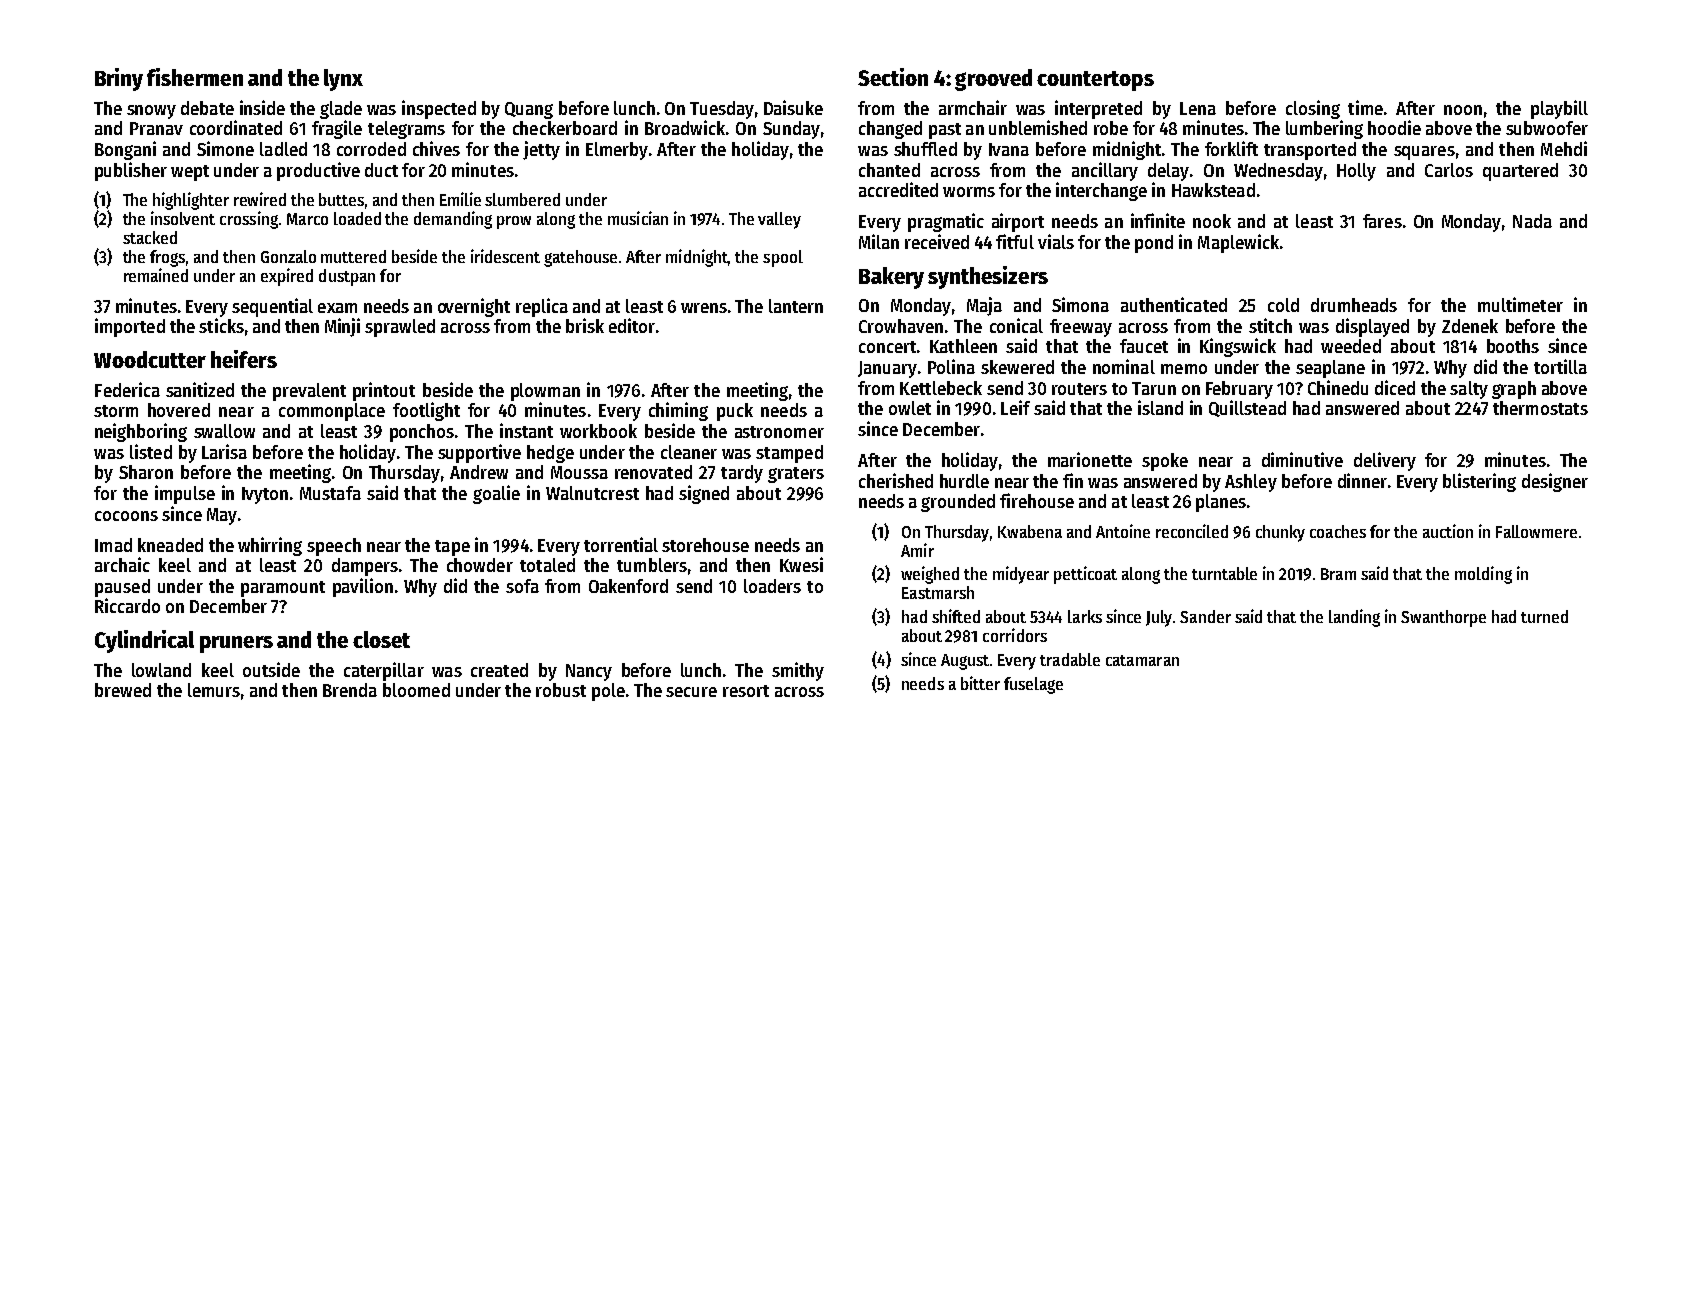 The height and width of the screenshot is (1300, 1682). Describe the element at coordinates (416, 690) in the screenshot. I see `bloomed` at that location.
